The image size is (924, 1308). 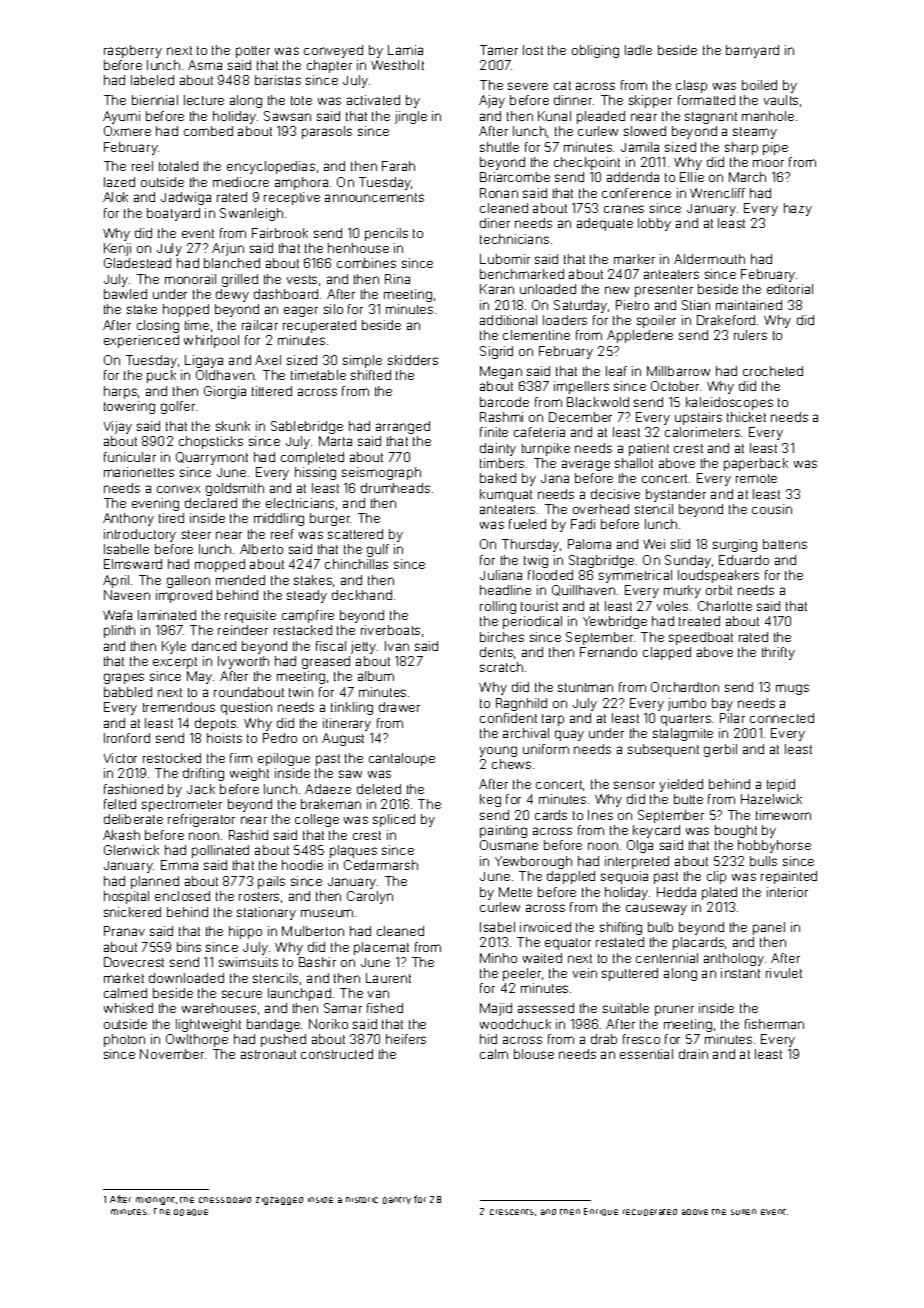 What do you see at coordinates (533, 50) in the document?
I see `lost` at bounding box center [533, 50].
